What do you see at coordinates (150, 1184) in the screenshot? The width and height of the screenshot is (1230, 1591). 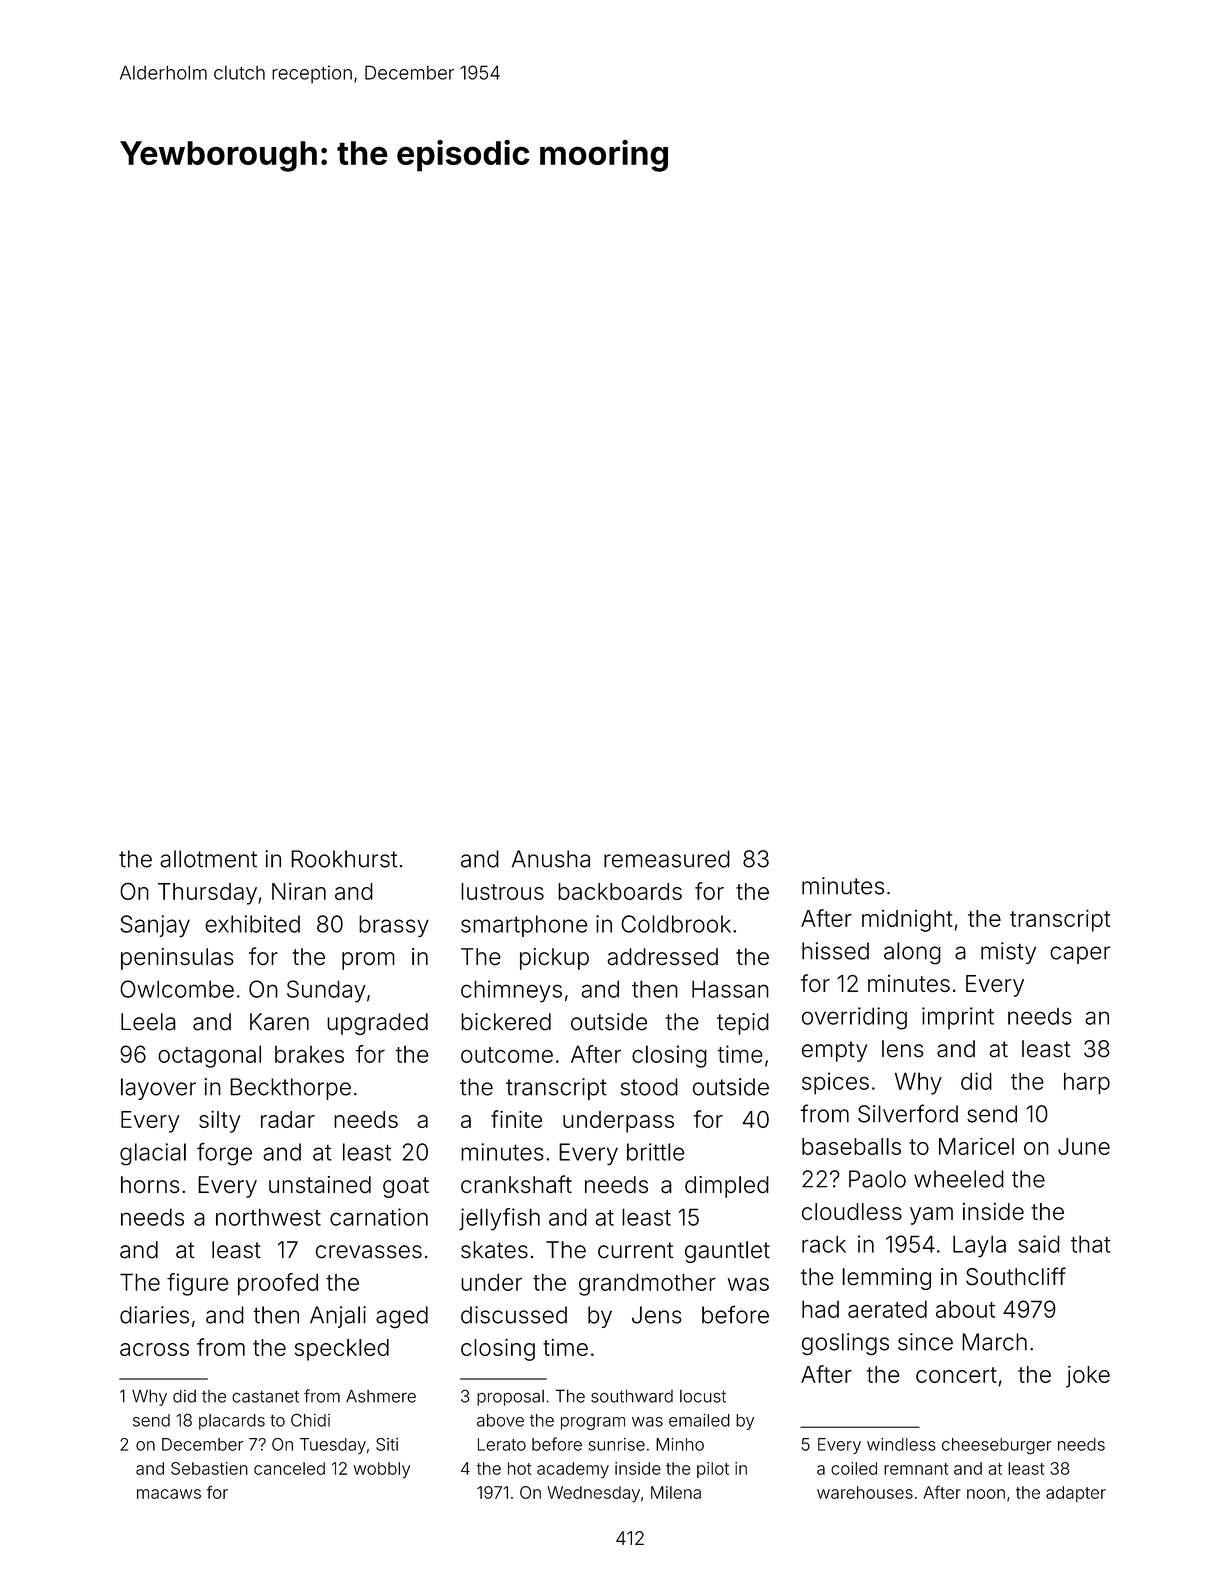 I see `horns` at bounding box center [150, 1184].
